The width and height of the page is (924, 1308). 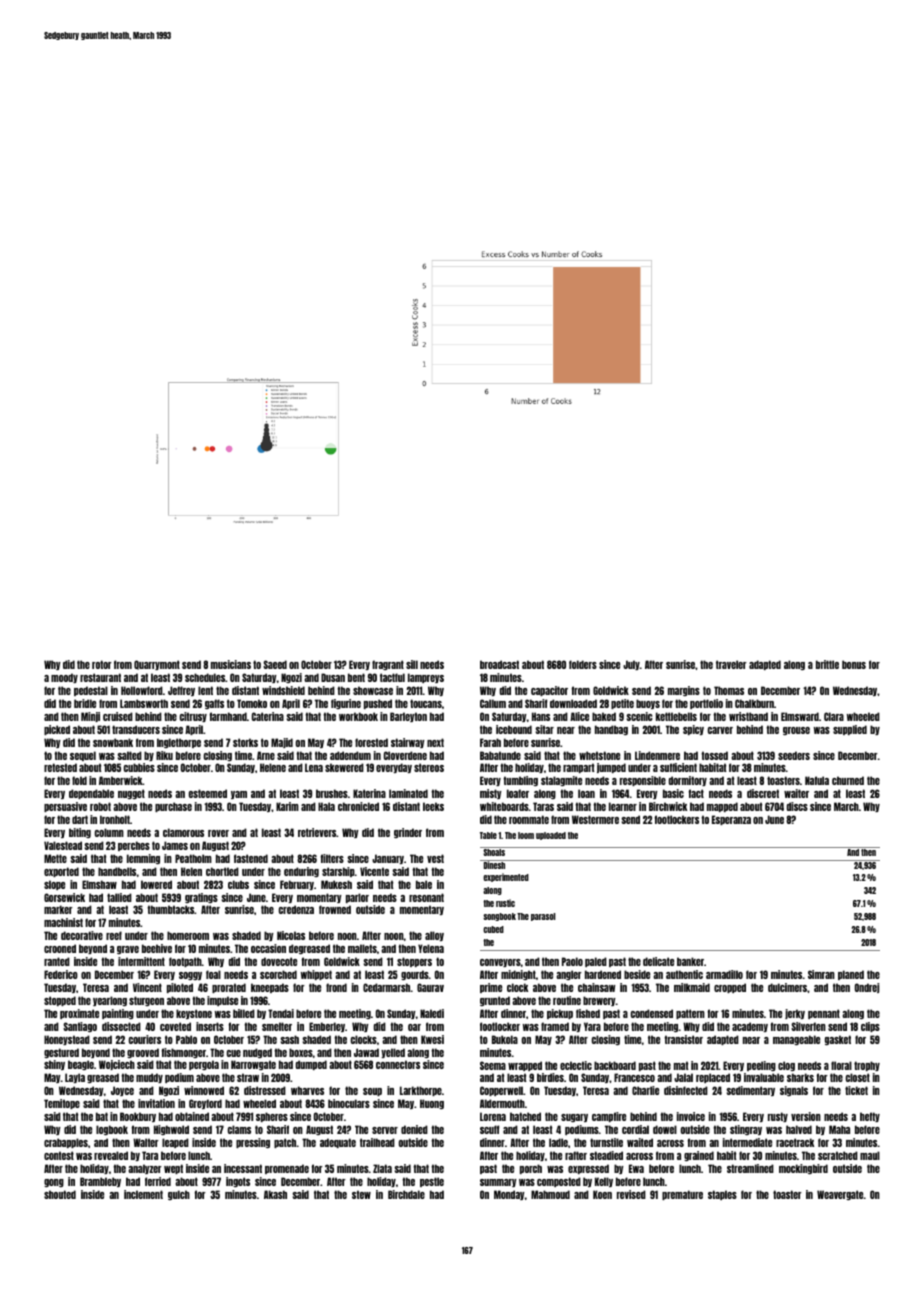 I want to click on ferried, so click(x=158, y=1181).
